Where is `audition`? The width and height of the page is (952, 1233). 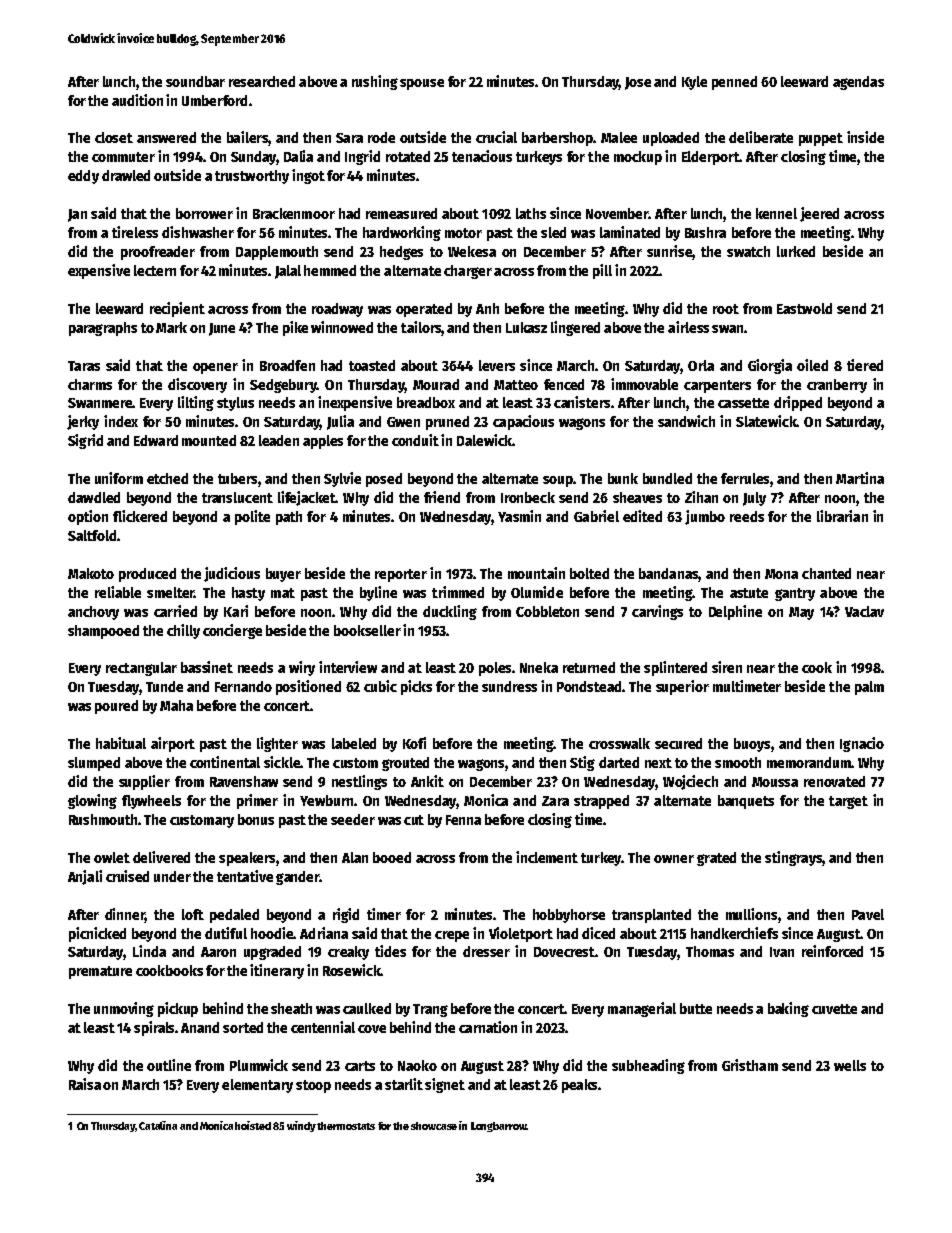 audition is located at coordinates (137, 100).
